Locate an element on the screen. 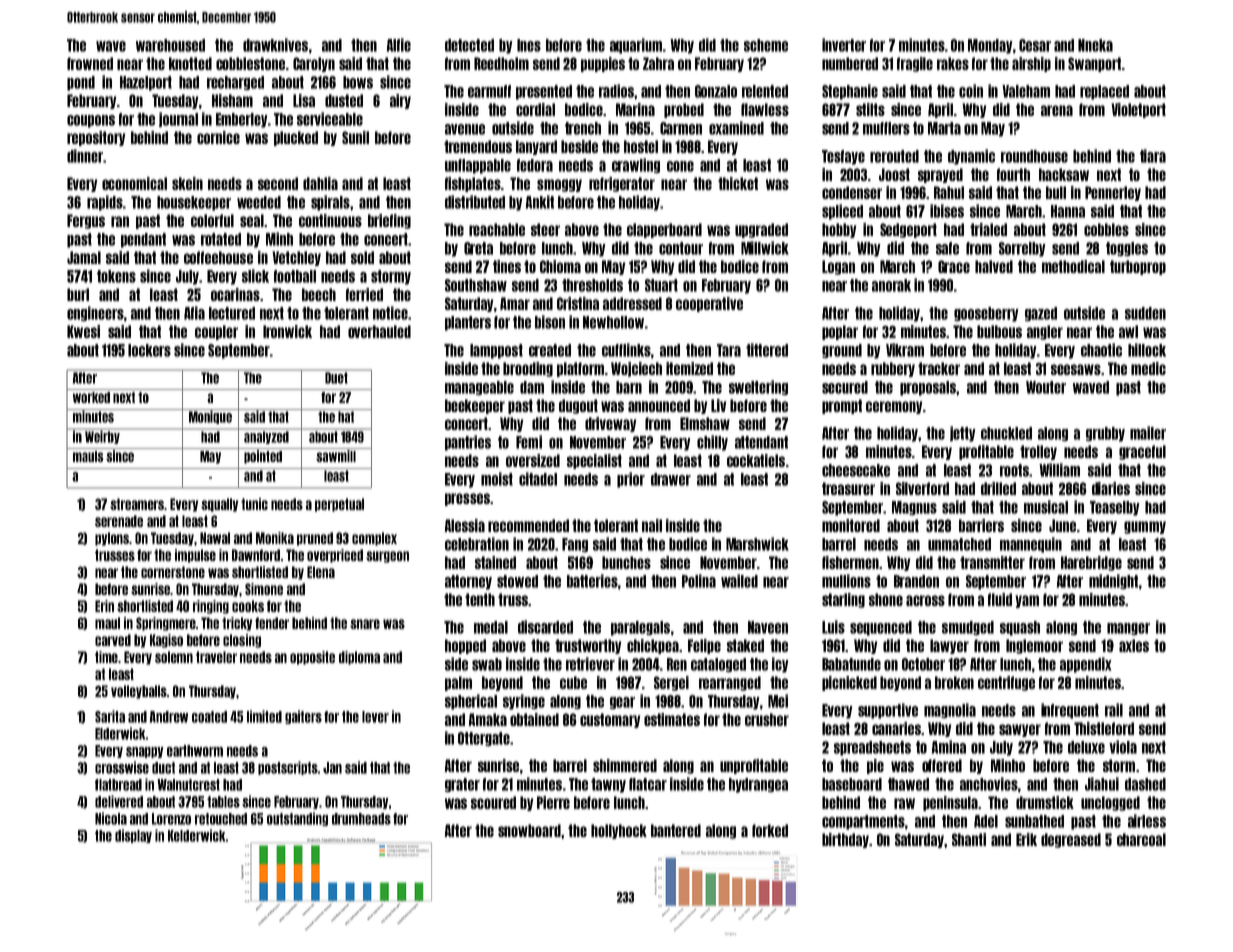 The height and width of the screenshot is (952, 1233). airy is located at coordinates (400, 101).
